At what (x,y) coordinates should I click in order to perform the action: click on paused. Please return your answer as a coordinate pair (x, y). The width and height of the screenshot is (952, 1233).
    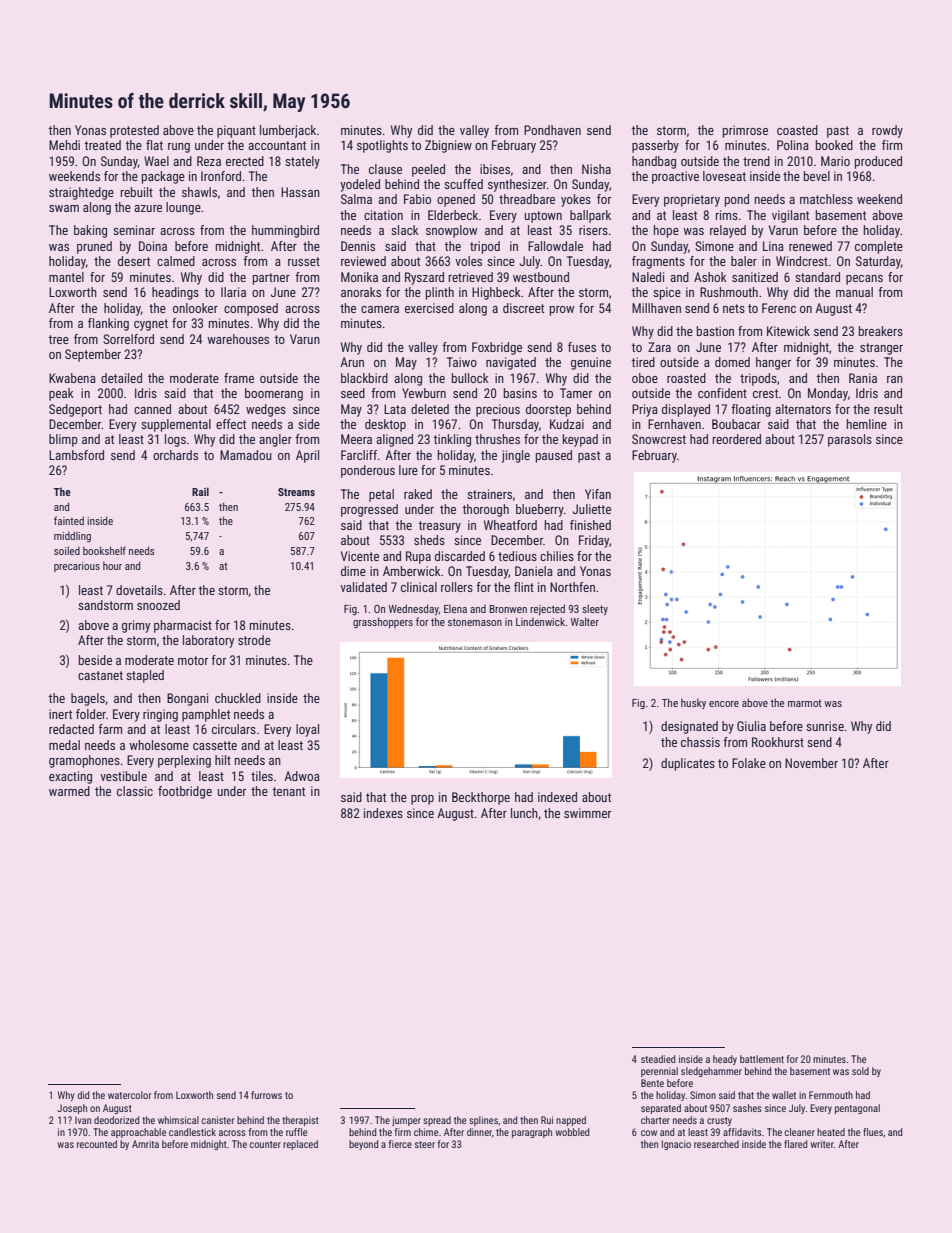
    Looking at the image, I should click on (554, 456).
